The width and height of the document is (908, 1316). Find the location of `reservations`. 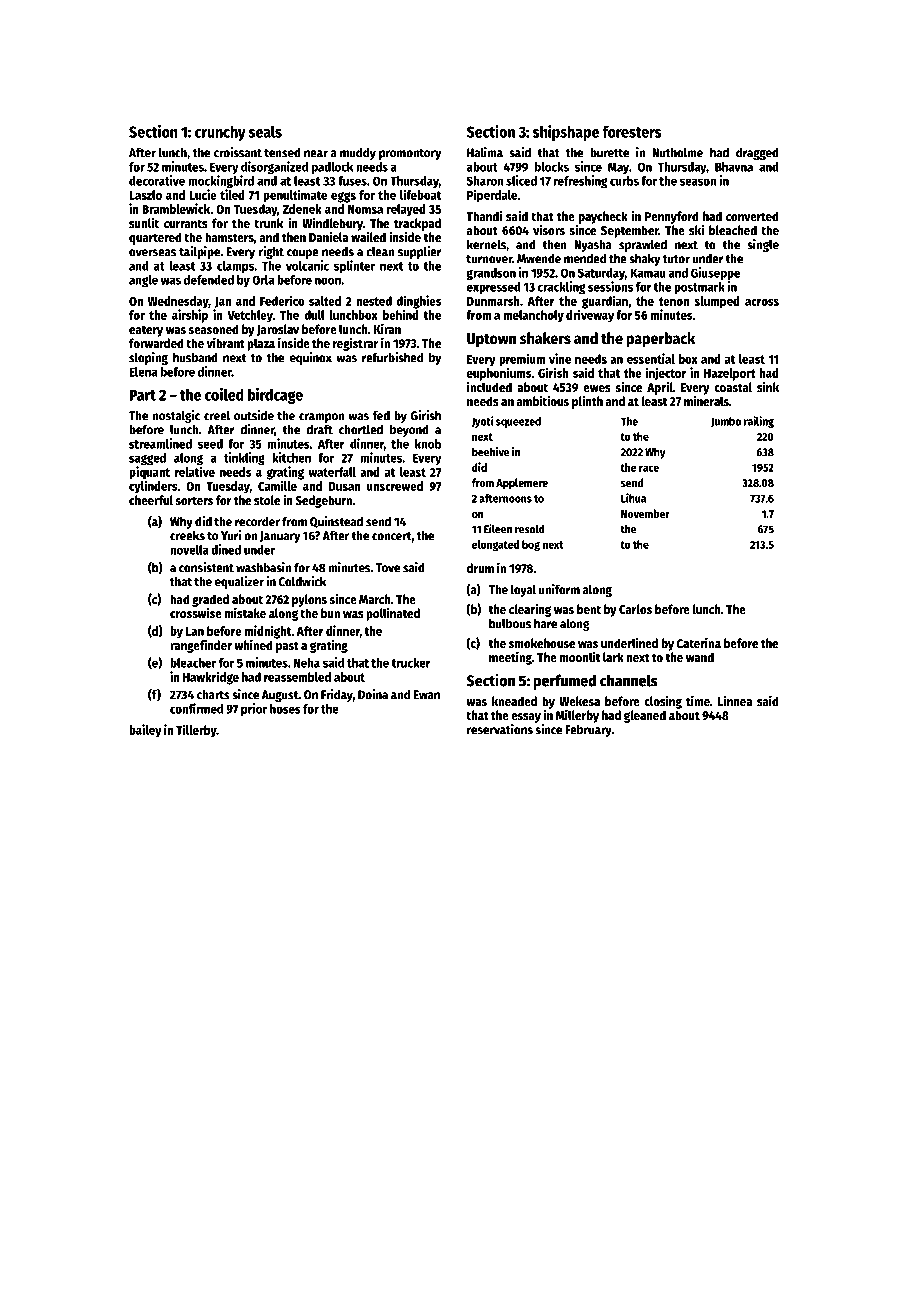

reservations is located at coordinates (500, 729).
